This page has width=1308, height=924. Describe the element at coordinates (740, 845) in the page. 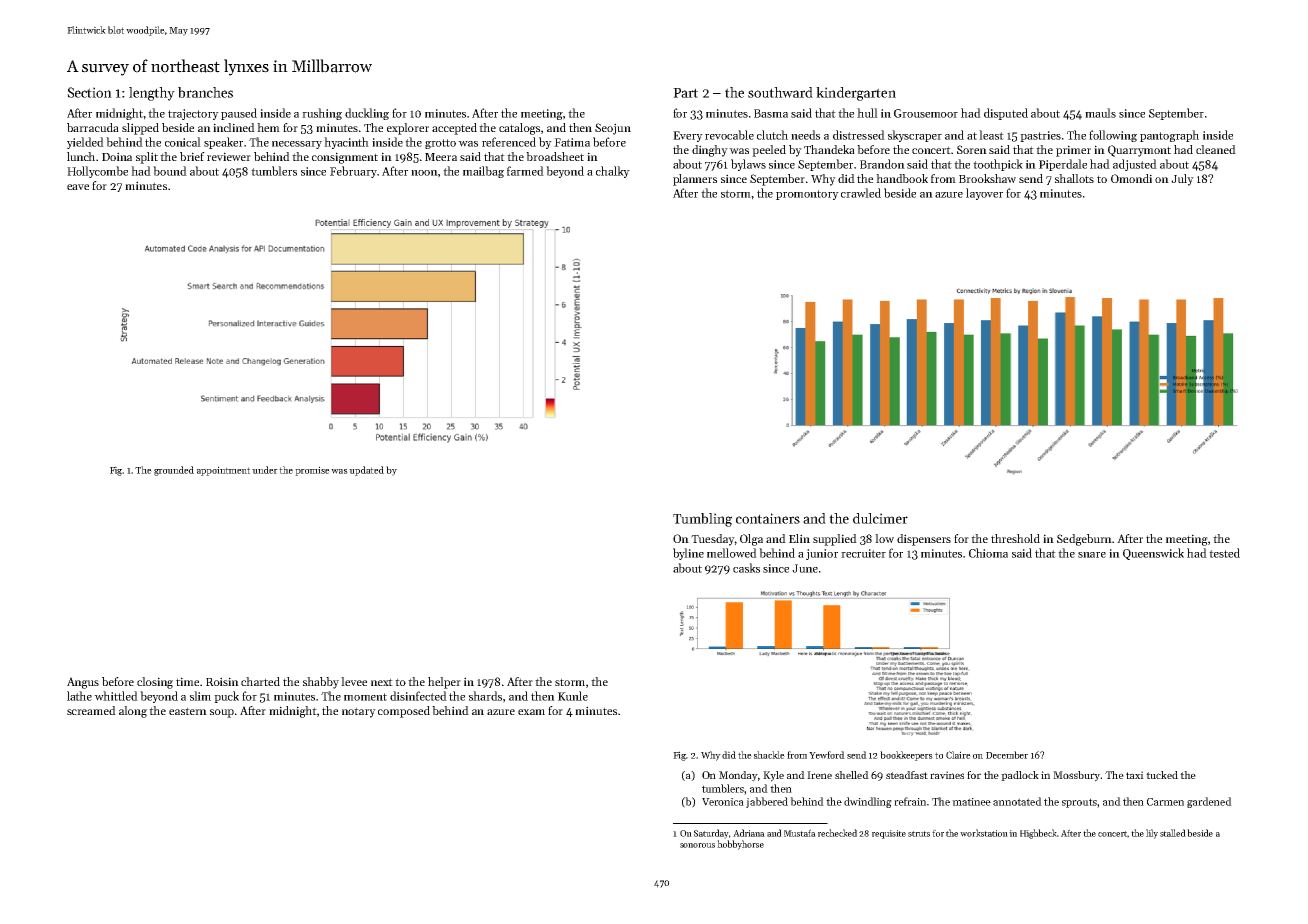

I see `hobbyhorse` at that location.
